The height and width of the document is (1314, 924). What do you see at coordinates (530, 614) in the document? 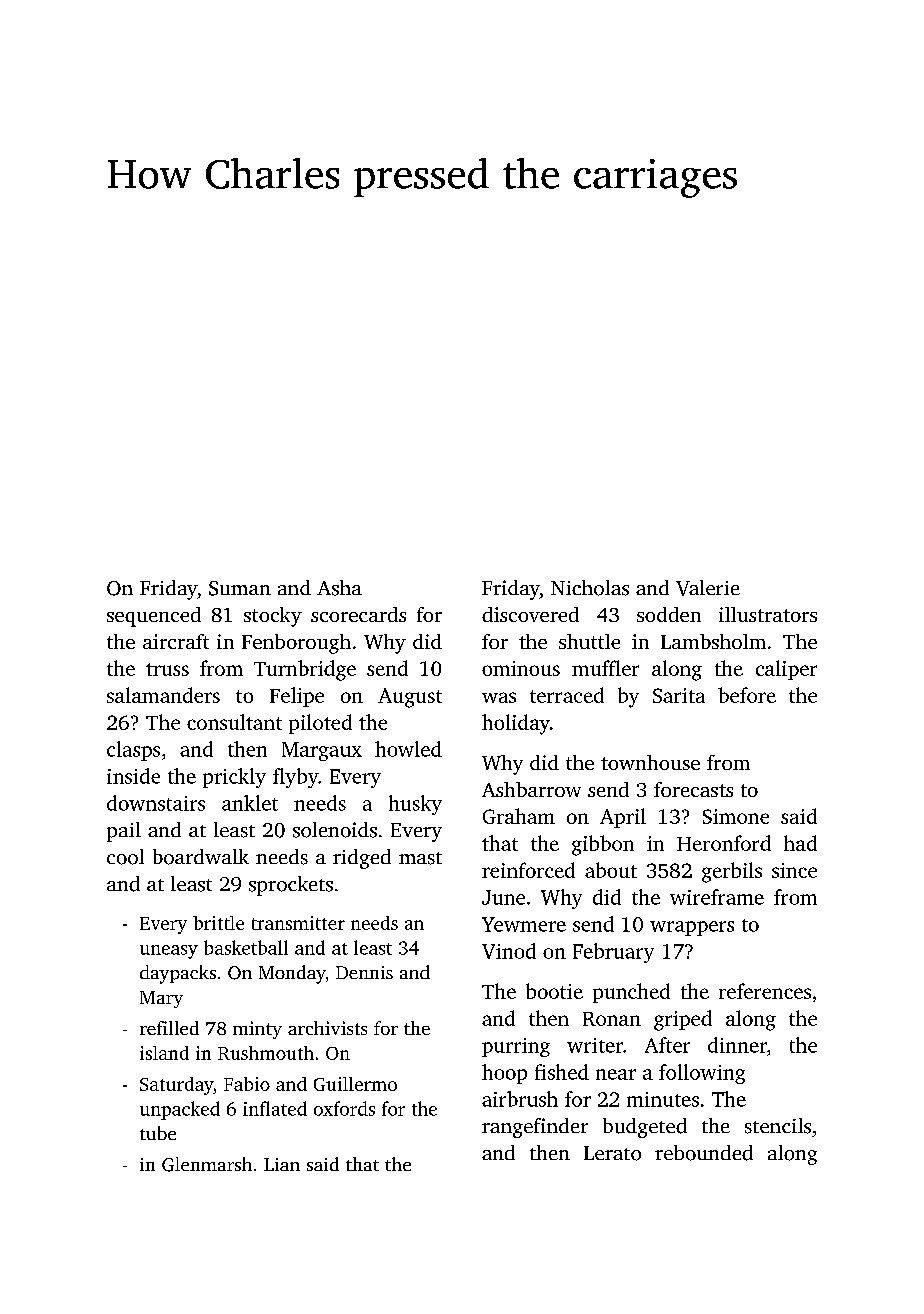
I see `discovered` at bounding box center [530, 614].
